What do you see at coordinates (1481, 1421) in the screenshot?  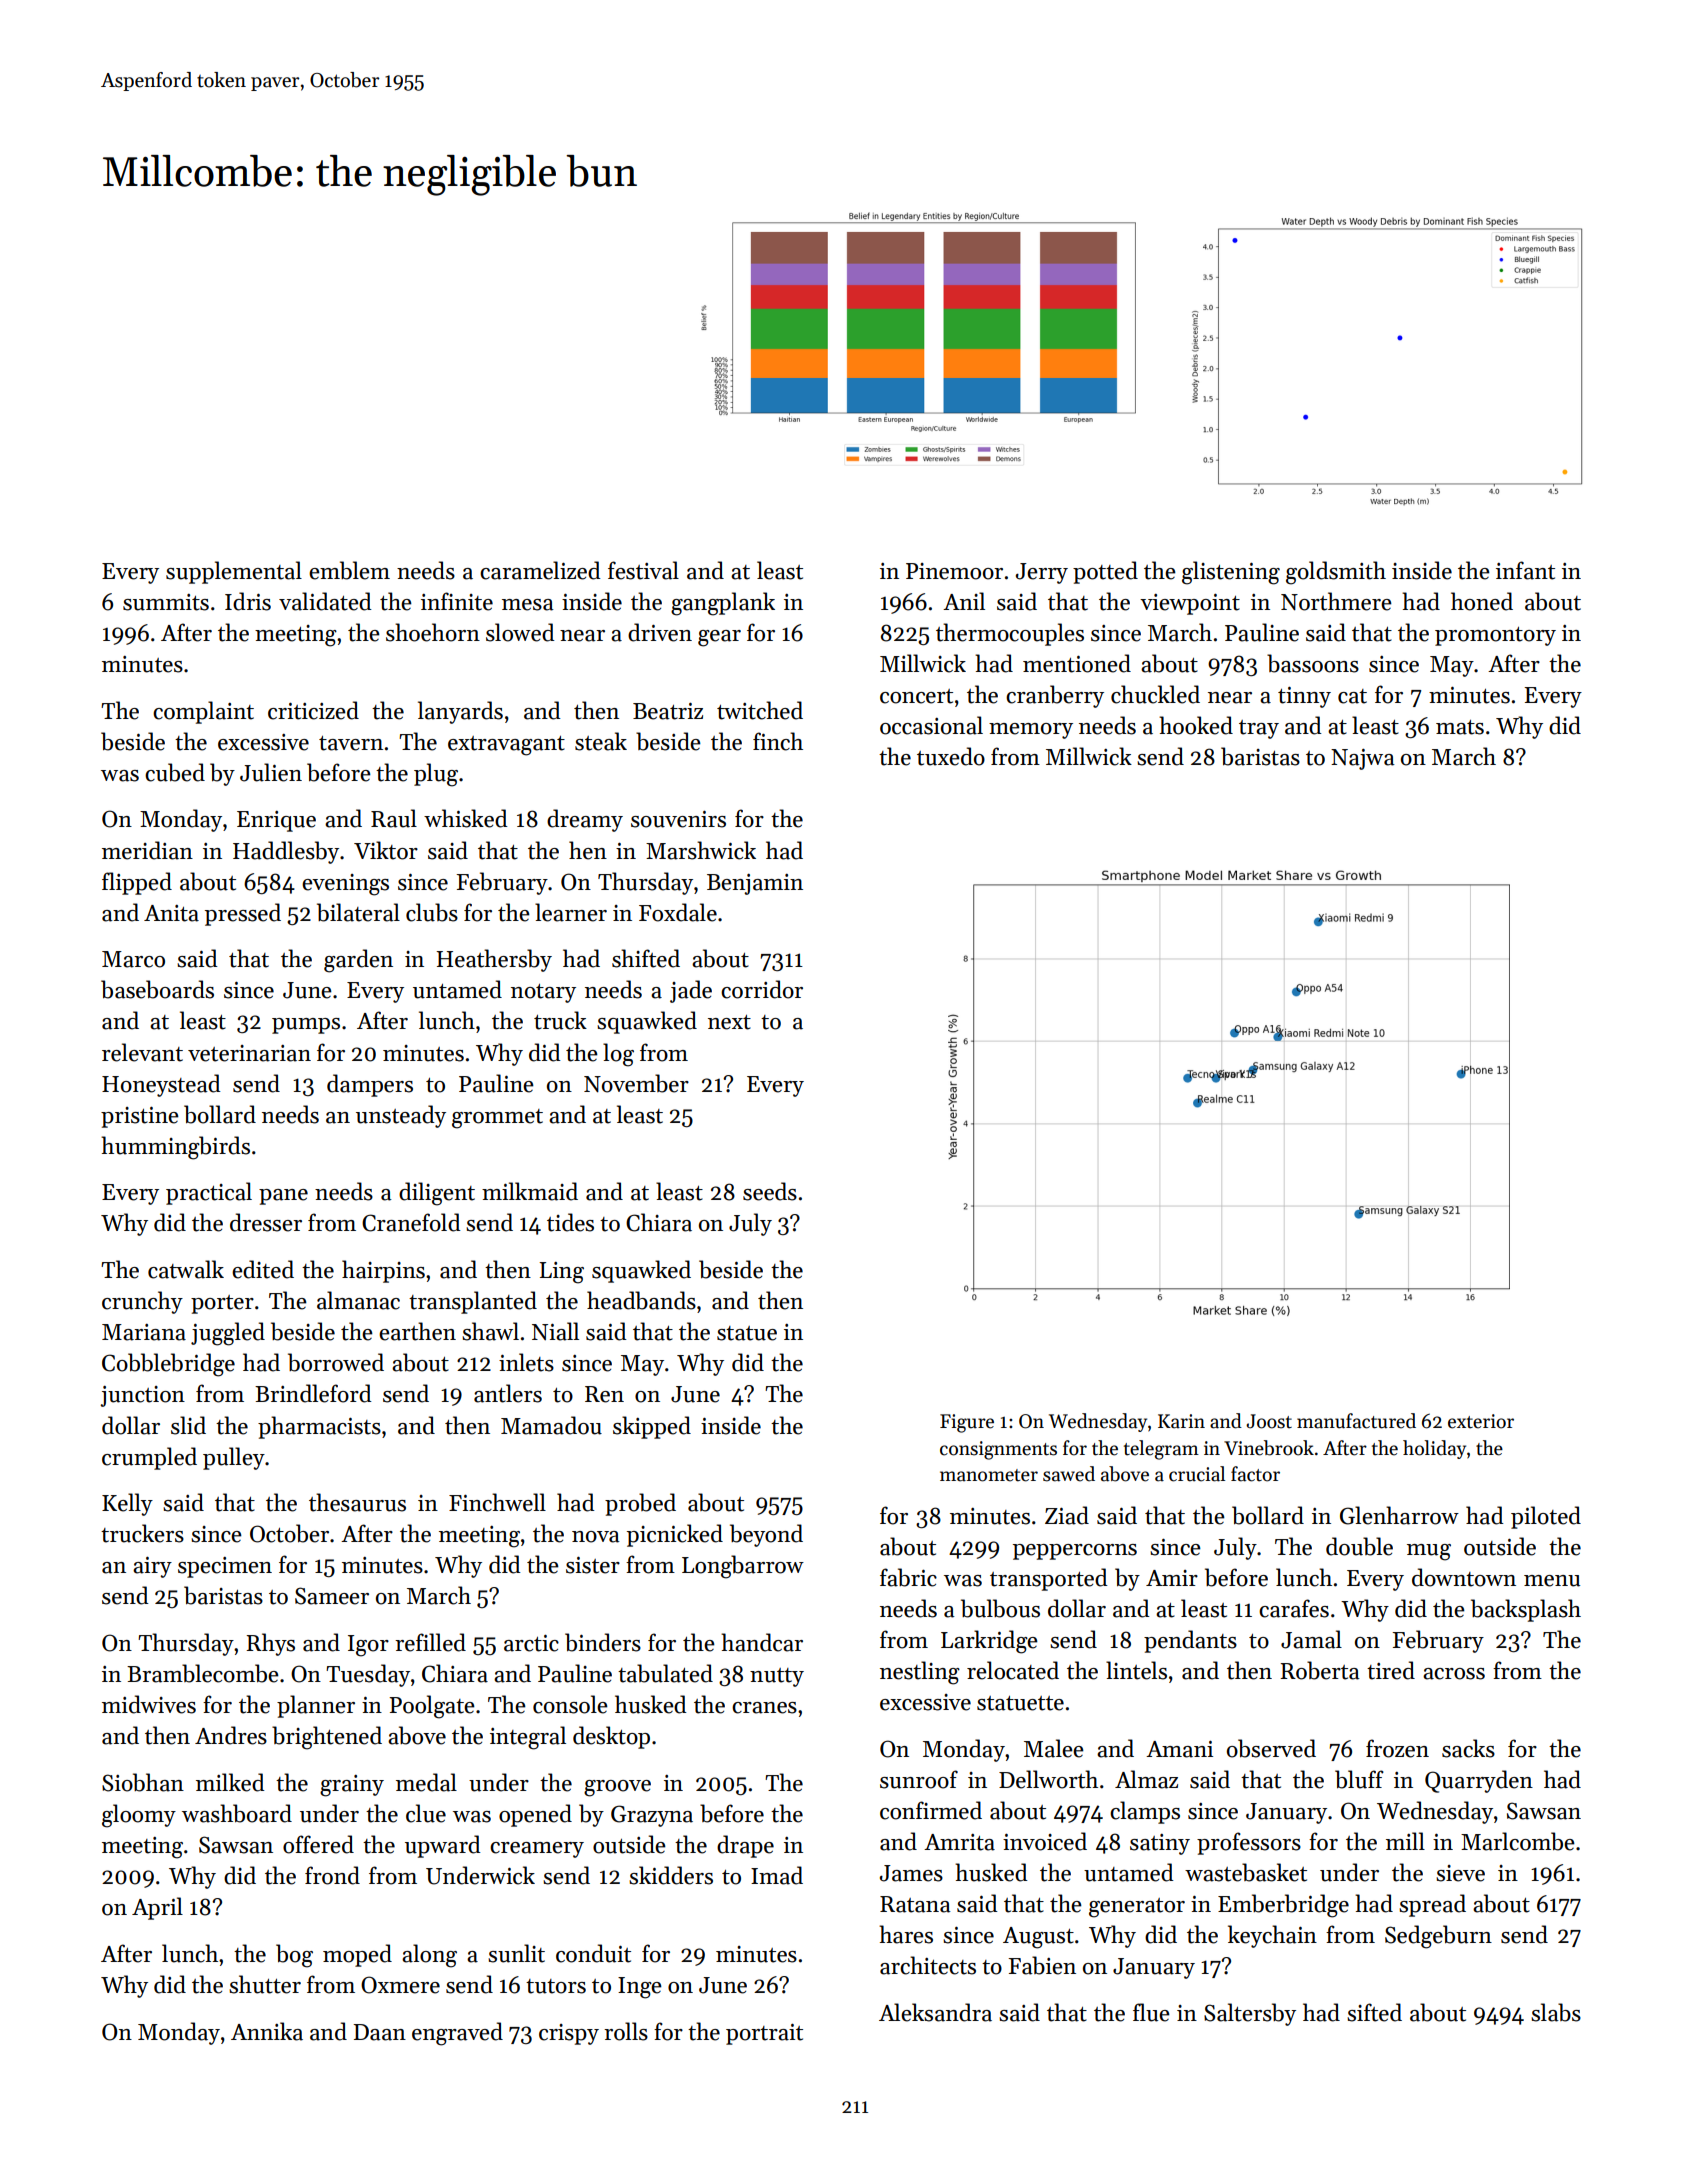 I see `exterior` at bounding box center [1481, 1421].
